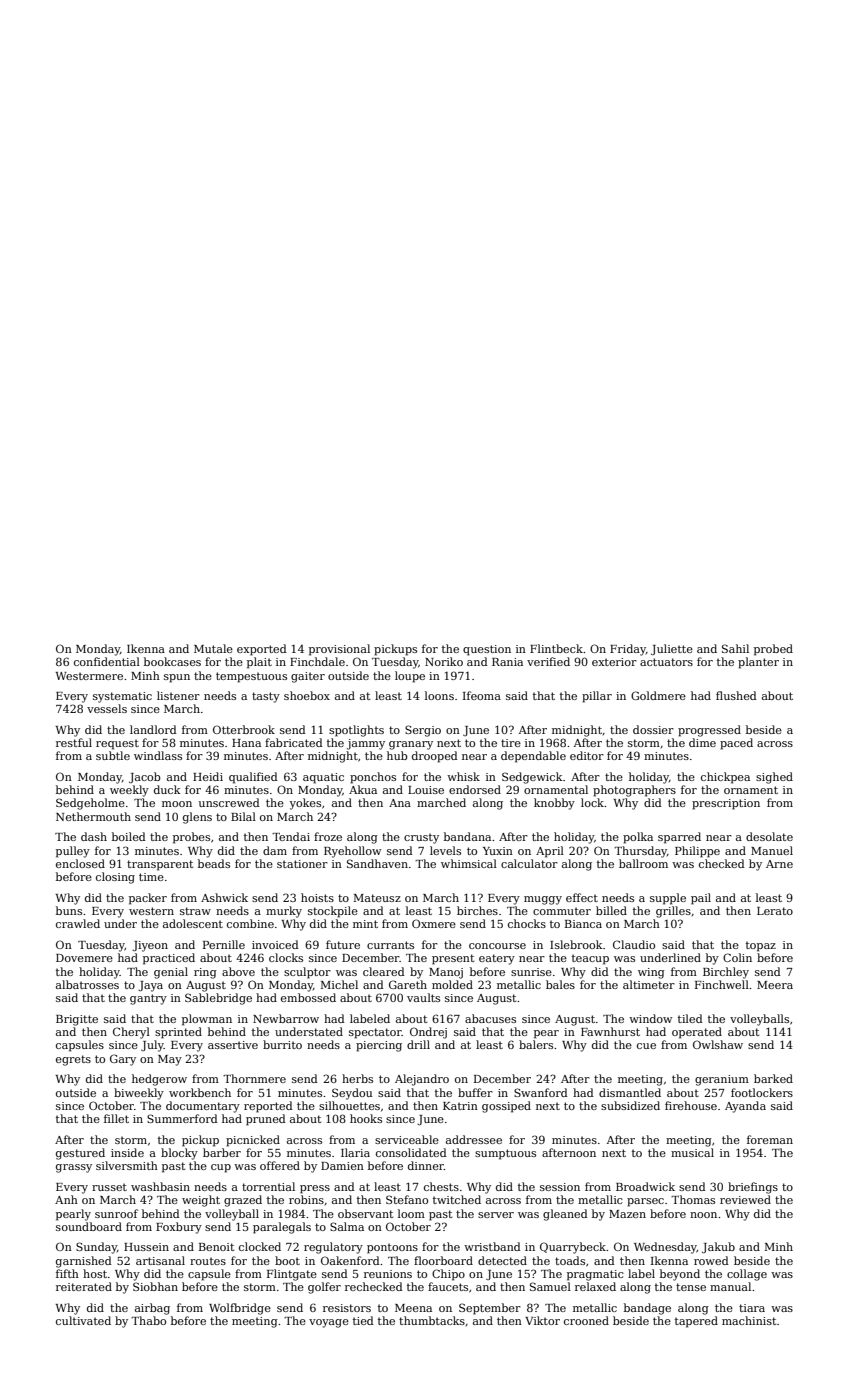 This page has width=849, height=1400. What do you see at coordinates (736, 695) in the page?
I see `flushed` at bounding box center [736, 695].
